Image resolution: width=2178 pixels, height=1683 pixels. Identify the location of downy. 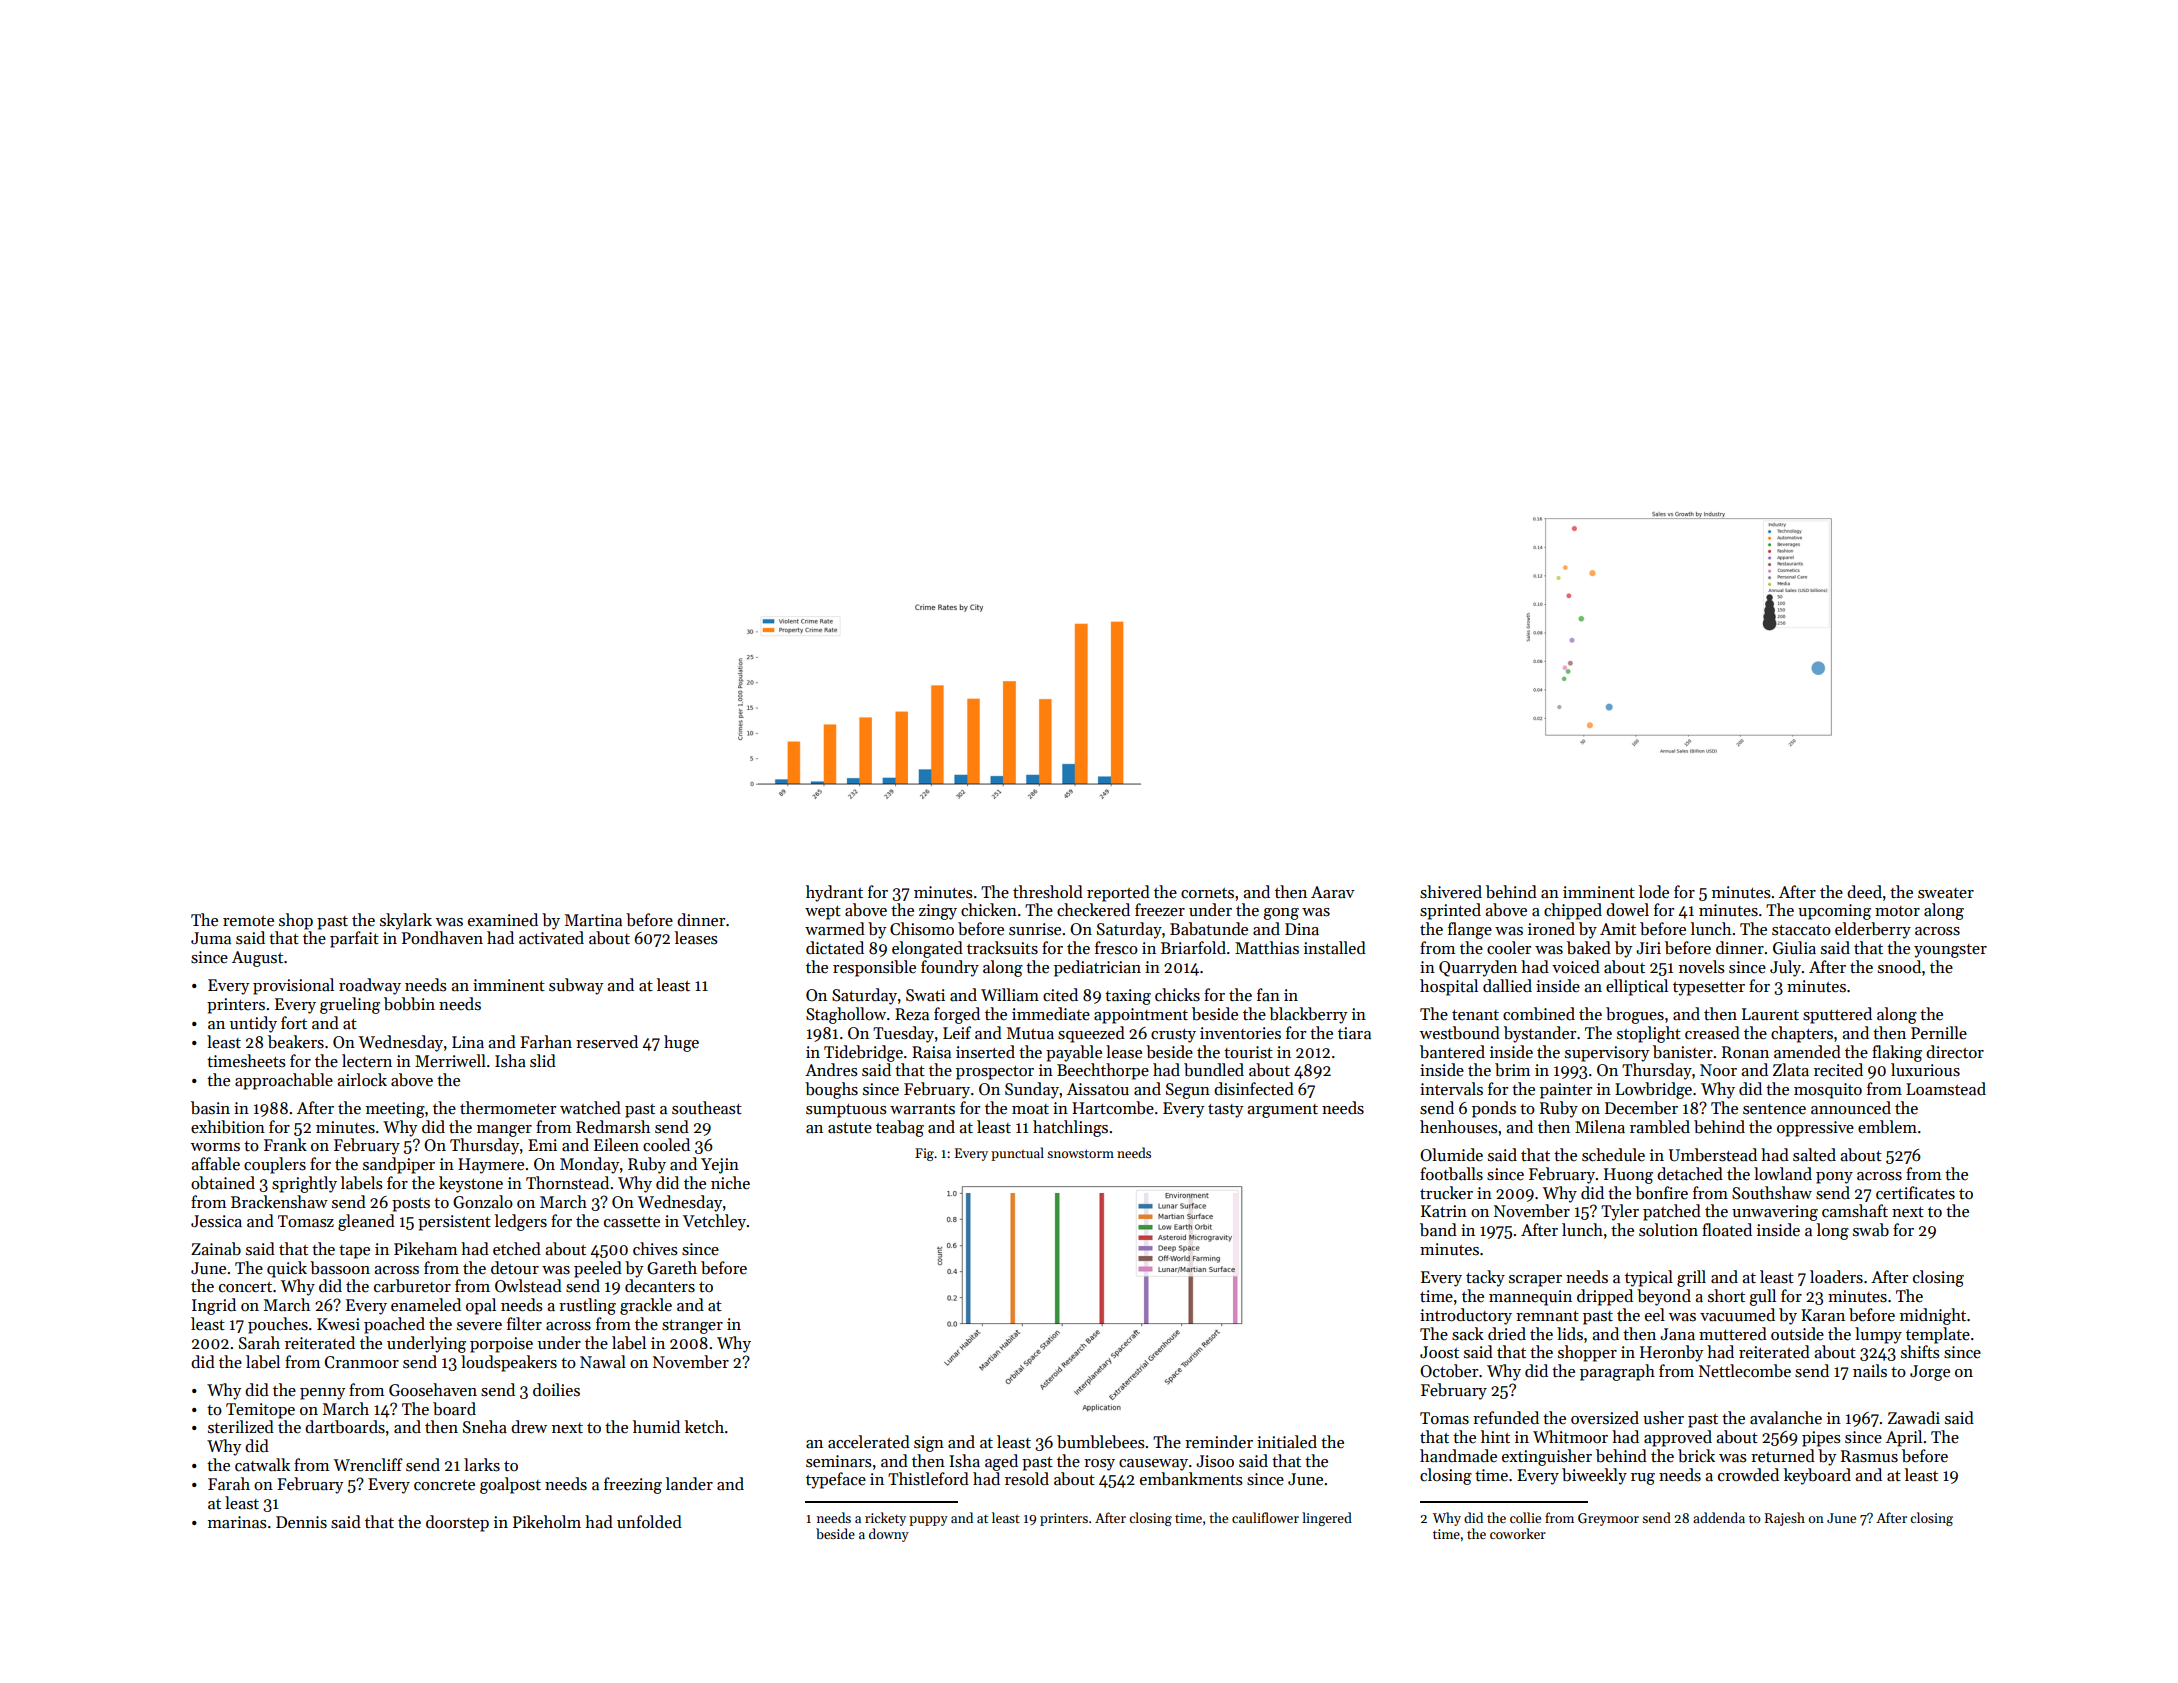
(889, 1535).
